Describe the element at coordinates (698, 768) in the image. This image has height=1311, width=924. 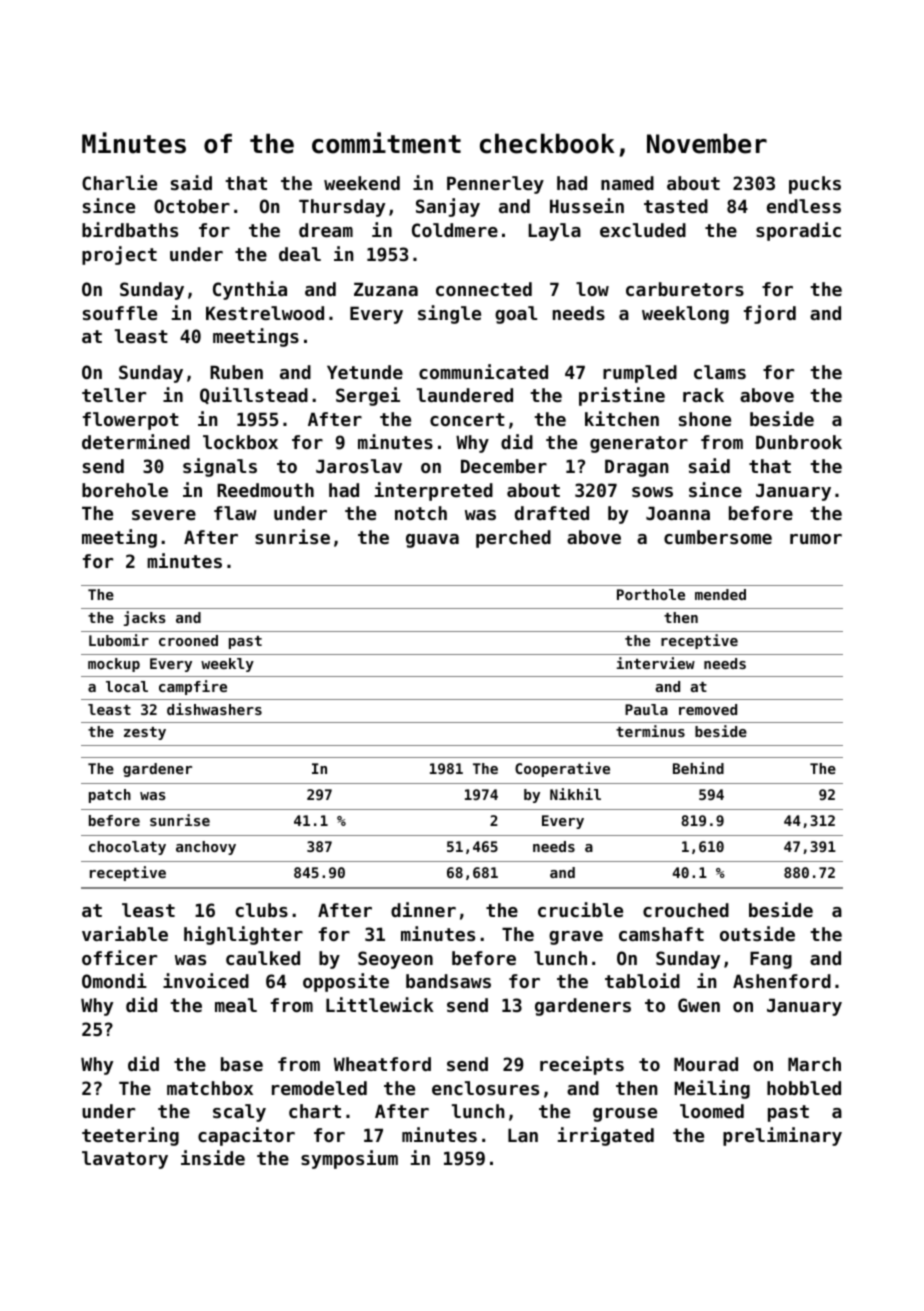
I see `Behind` at that location.
